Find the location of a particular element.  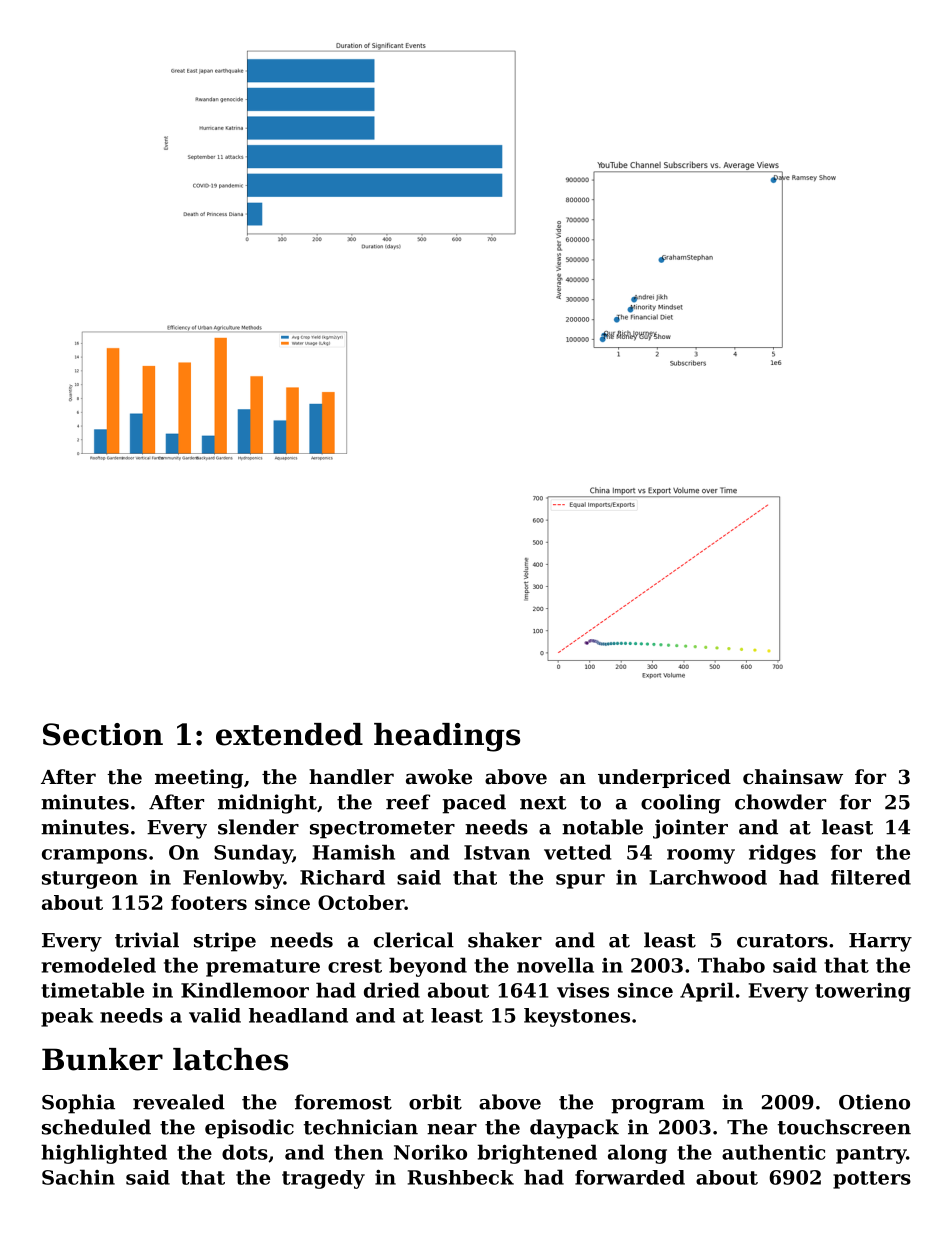

chowder is located at coordinates (780, 802).
